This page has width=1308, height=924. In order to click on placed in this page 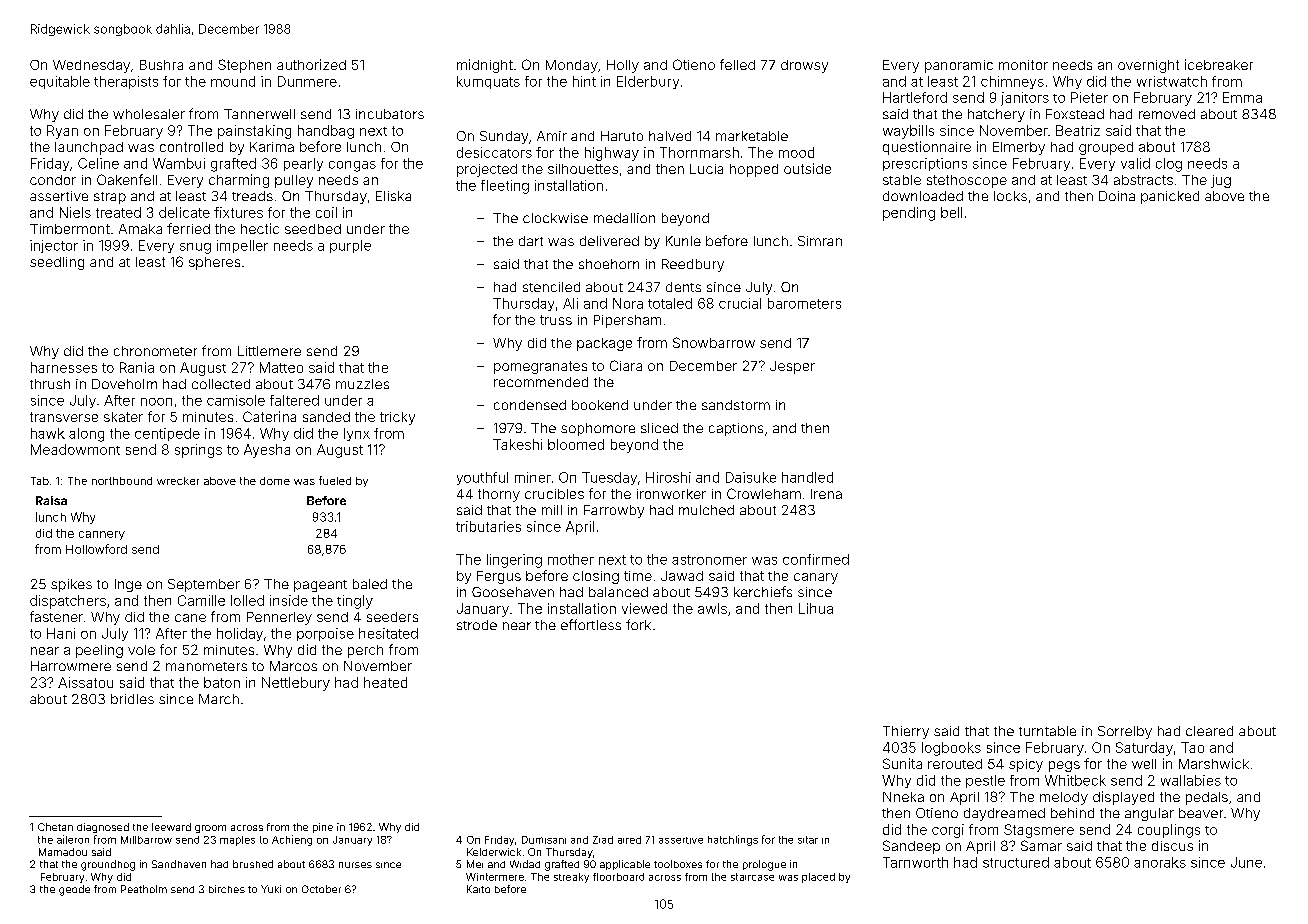, I will do `click(818, 878)`.
